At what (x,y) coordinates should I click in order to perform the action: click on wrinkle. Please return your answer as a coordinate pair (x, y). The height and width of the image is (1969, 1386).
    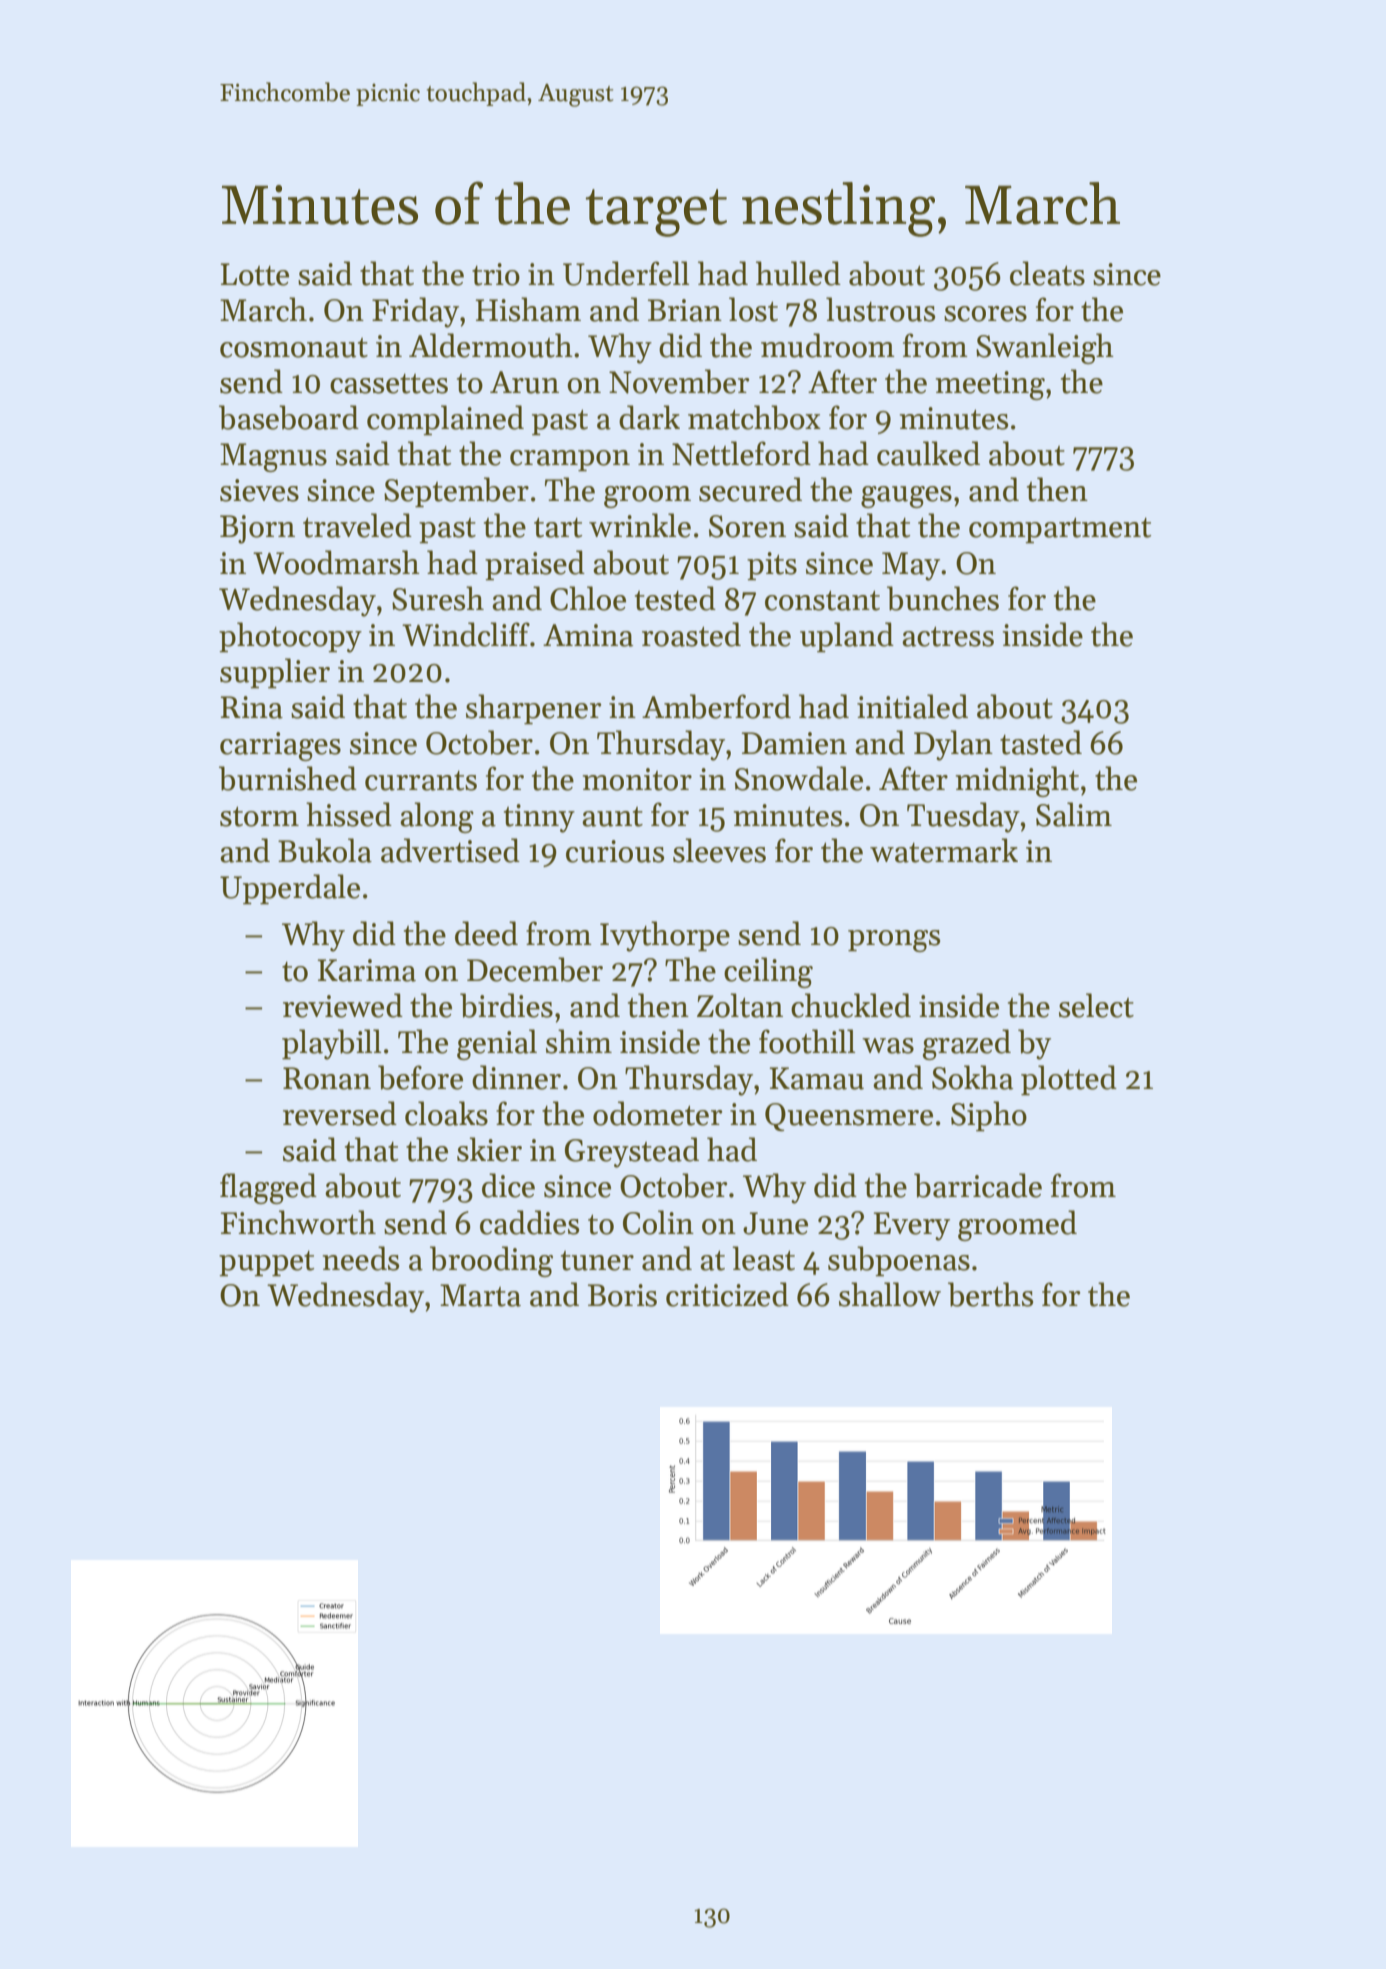
    Looking at the image, I should click on (640, 525).
